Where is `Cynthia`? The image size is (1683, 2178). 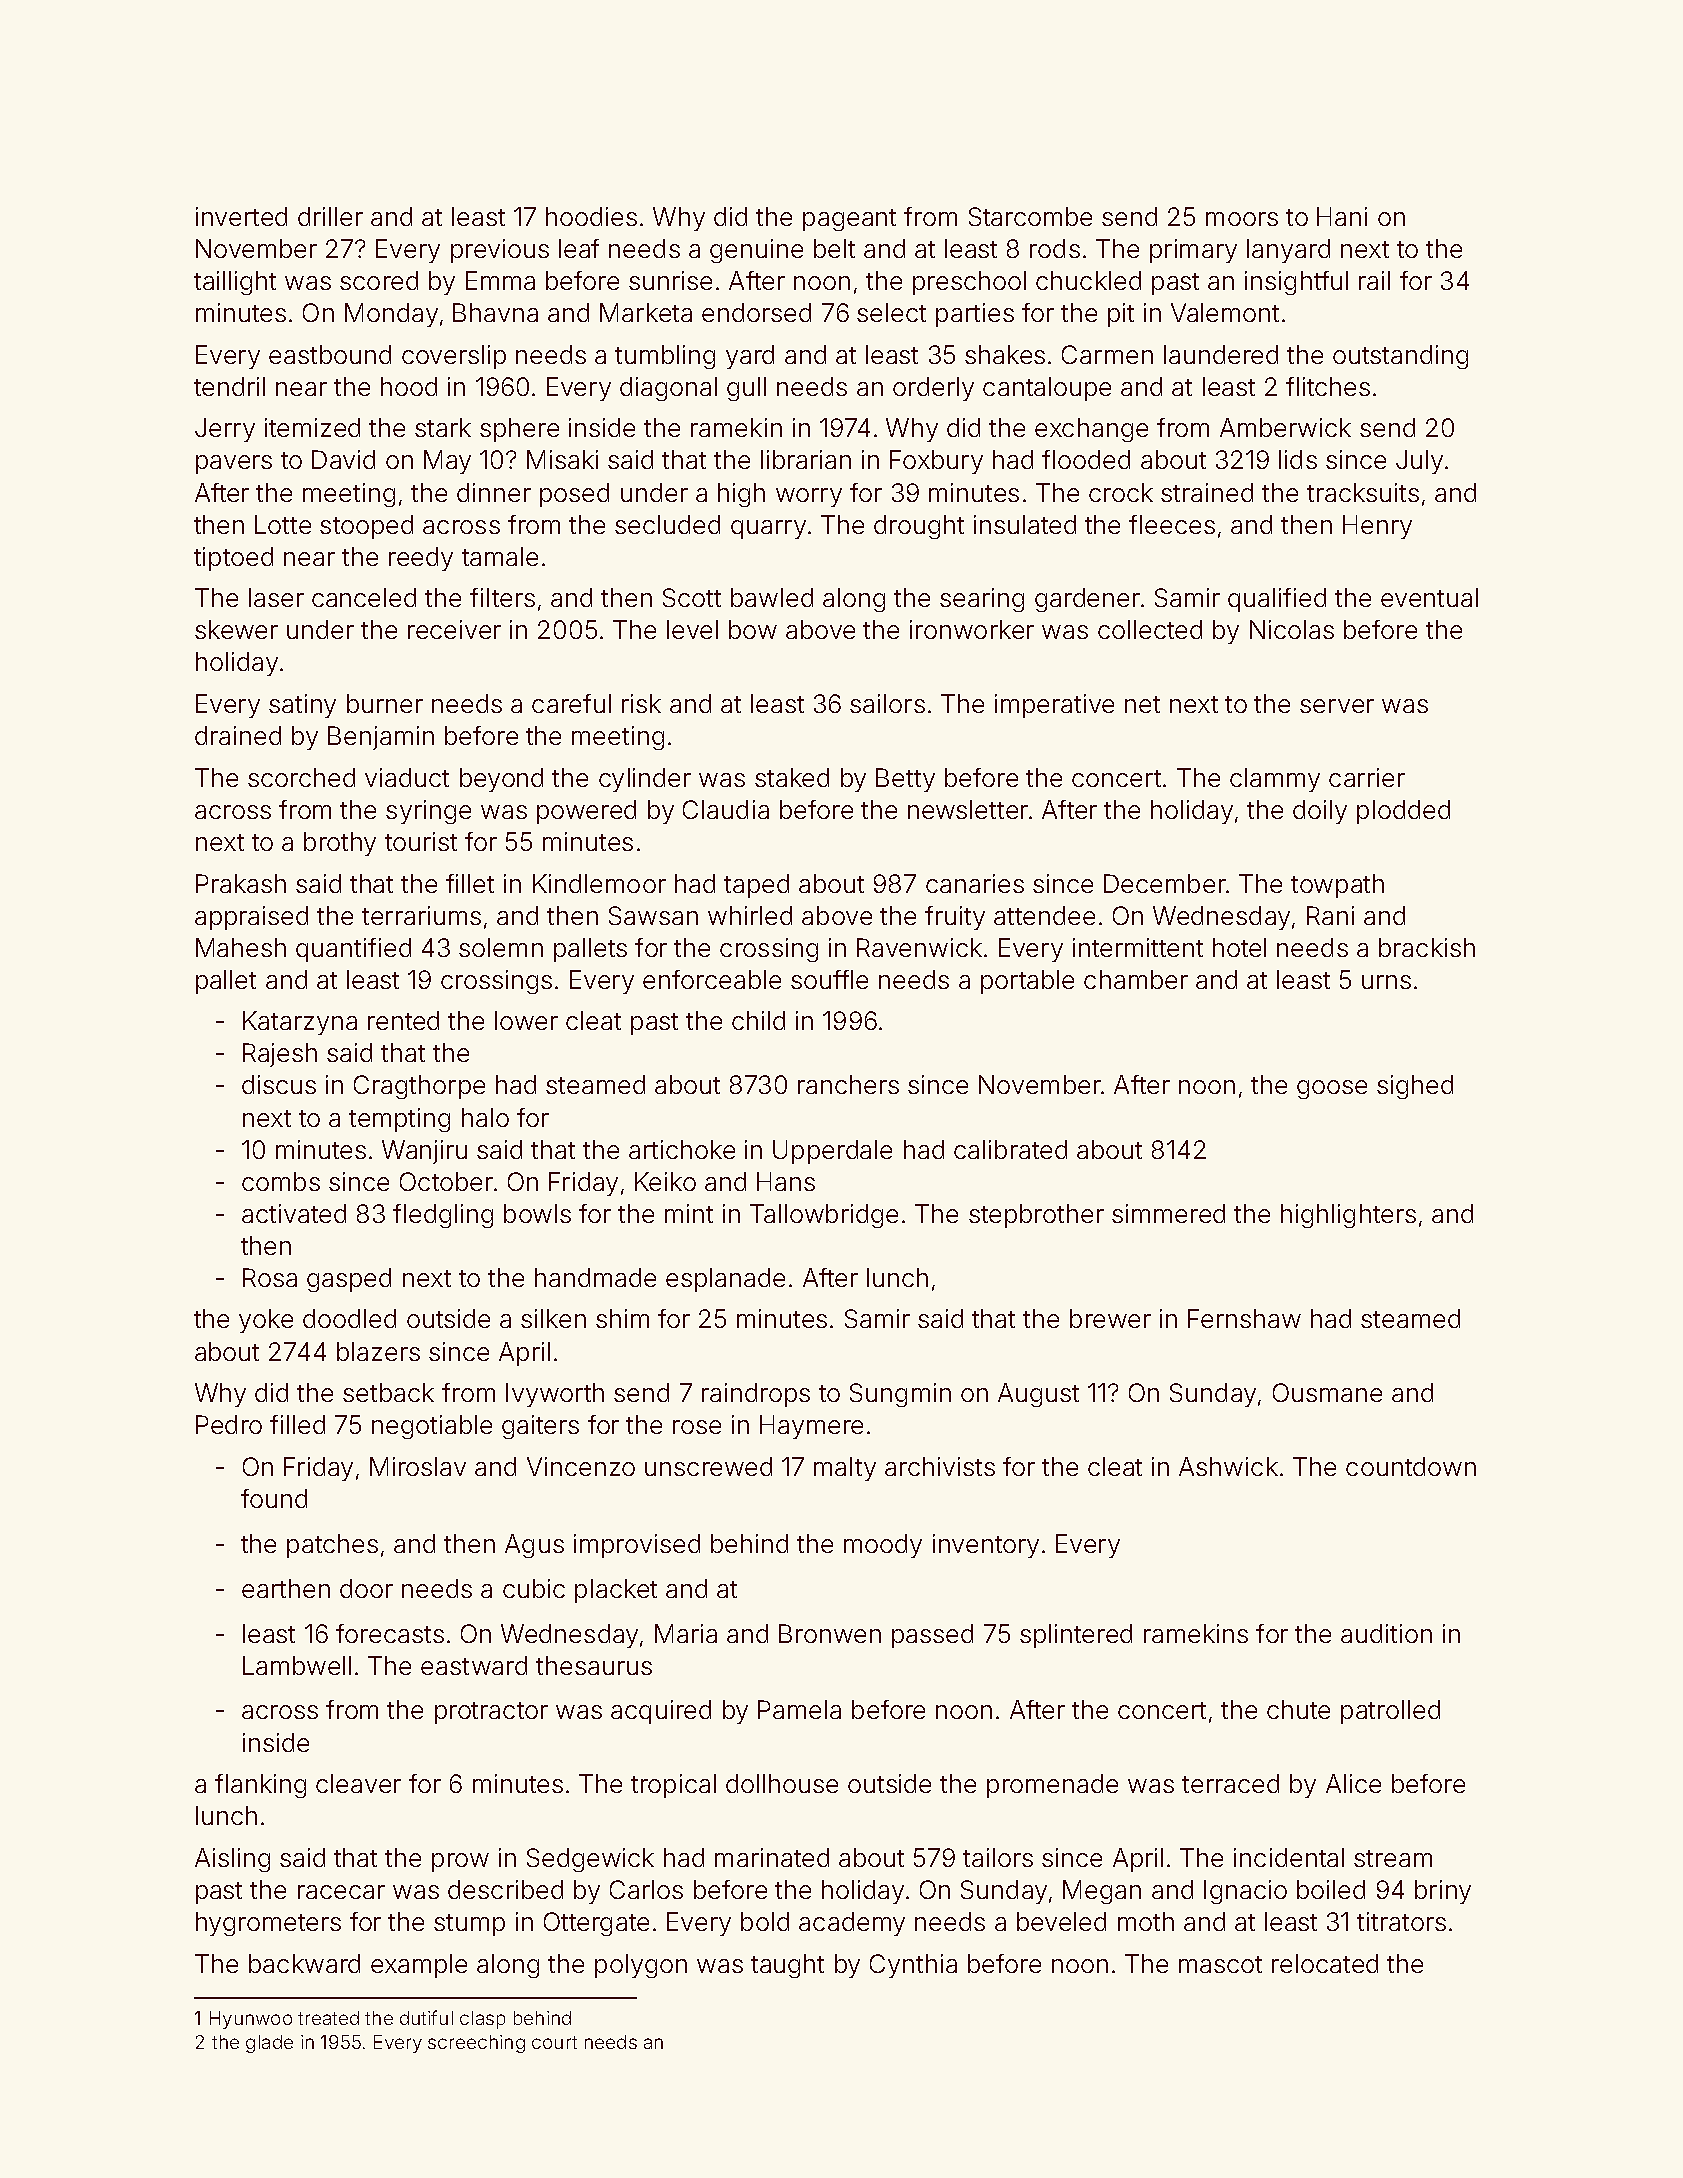
Cynthia is located at coordinates (913, 1966).
